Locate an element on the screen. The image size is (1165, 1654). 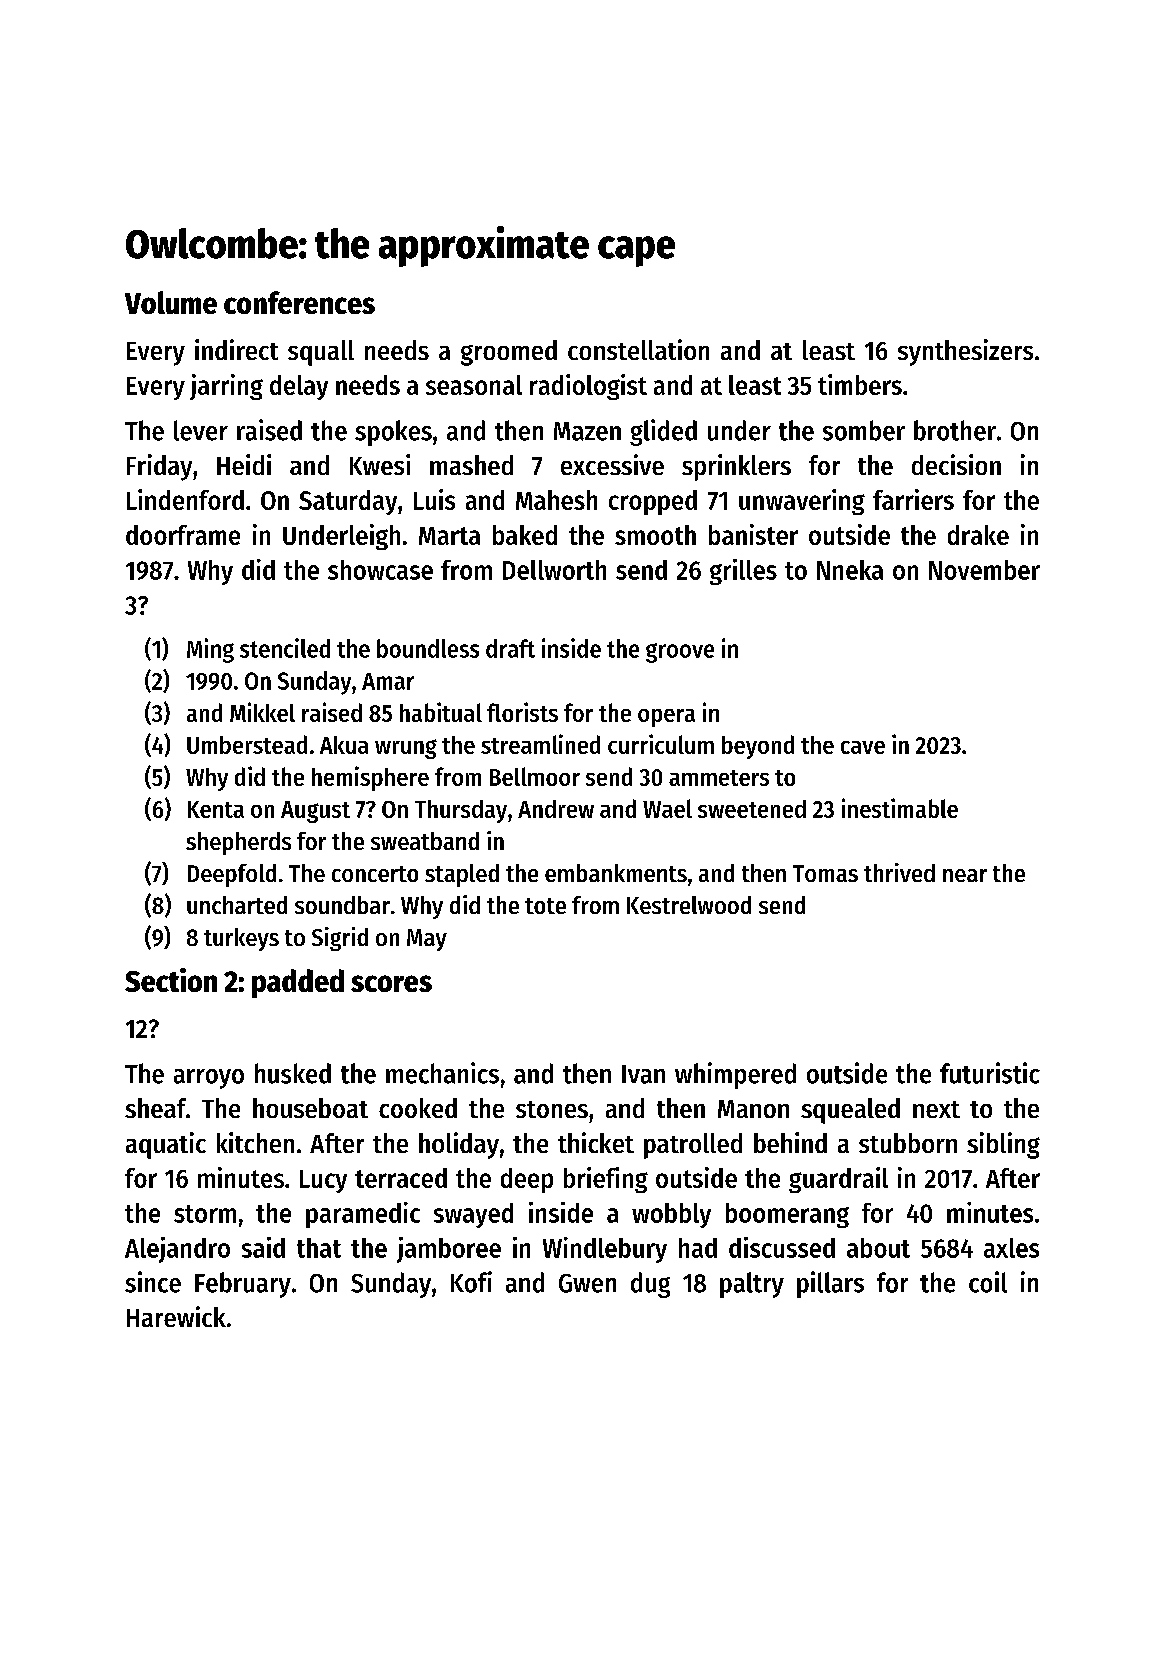
husked is located at coordinates (293, 1073).
